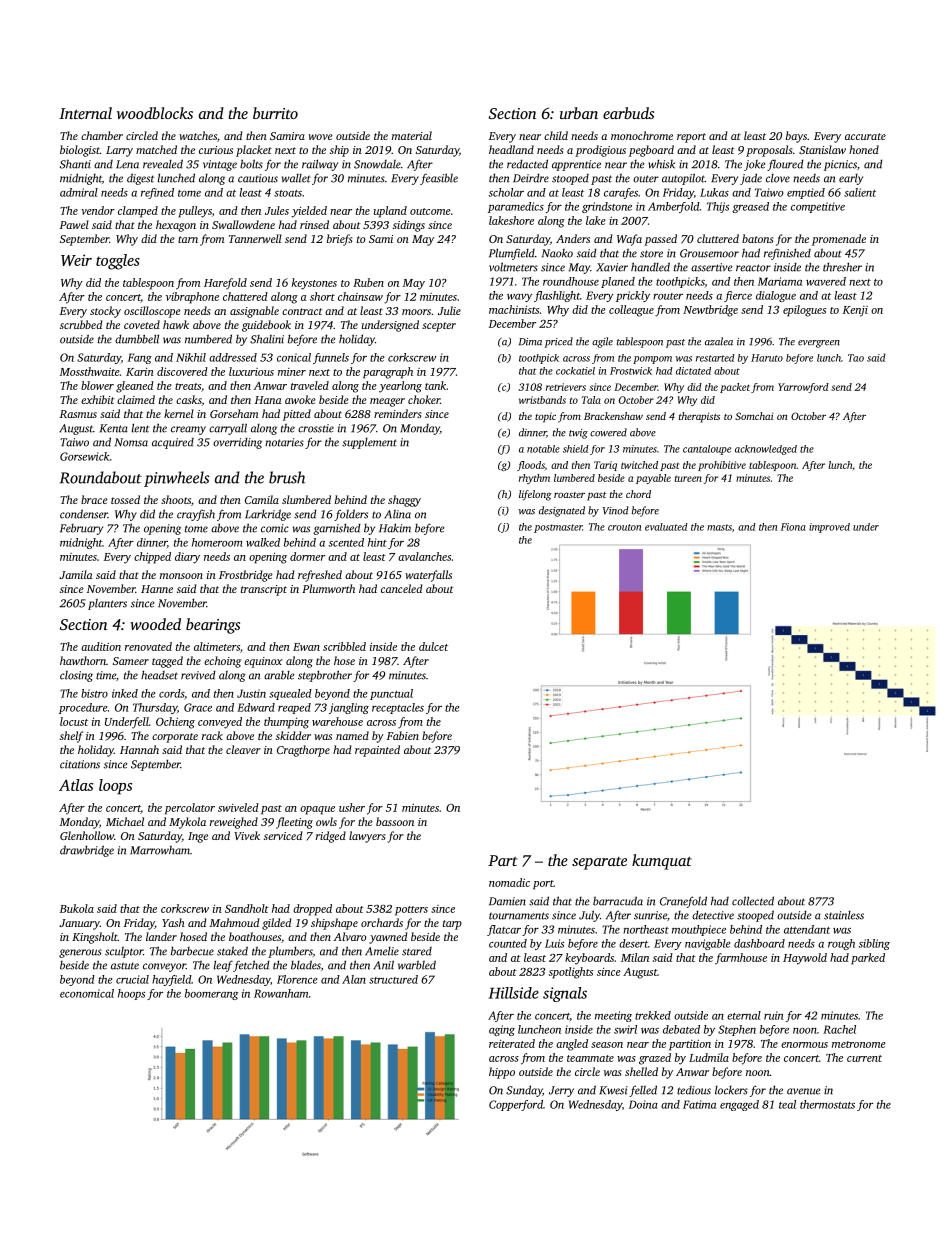 Image resolution: width=952 pixels, height=1233 pixels. What do you see at coordinates (433, 646) in the document?
I see `dulcet` at bounding box center [433, 646].
